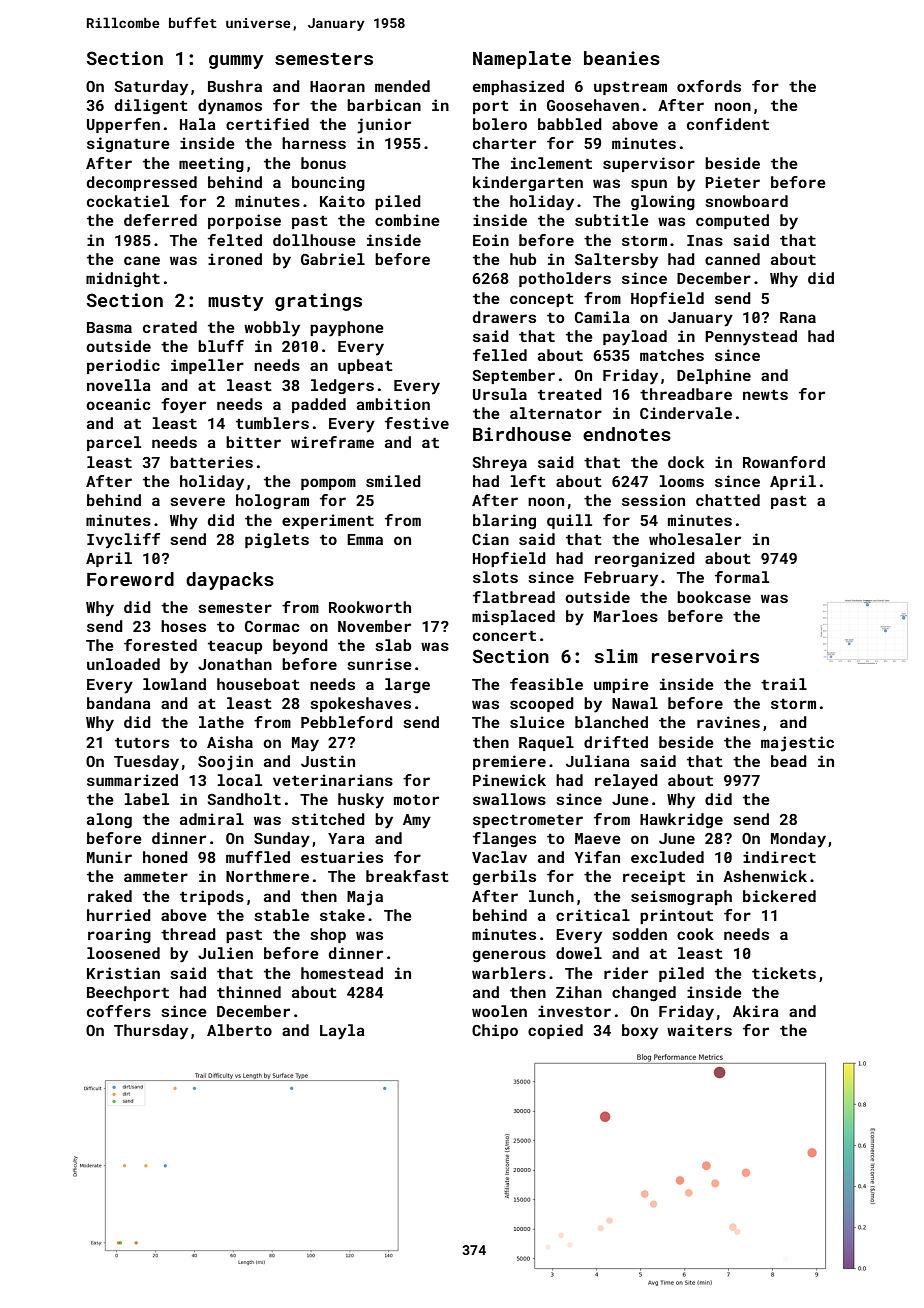 The height and width of the screenshot is (1308, 924). Describe the element at coordinates (555, 1031) in the screenshot. I see `copied` at that location.
